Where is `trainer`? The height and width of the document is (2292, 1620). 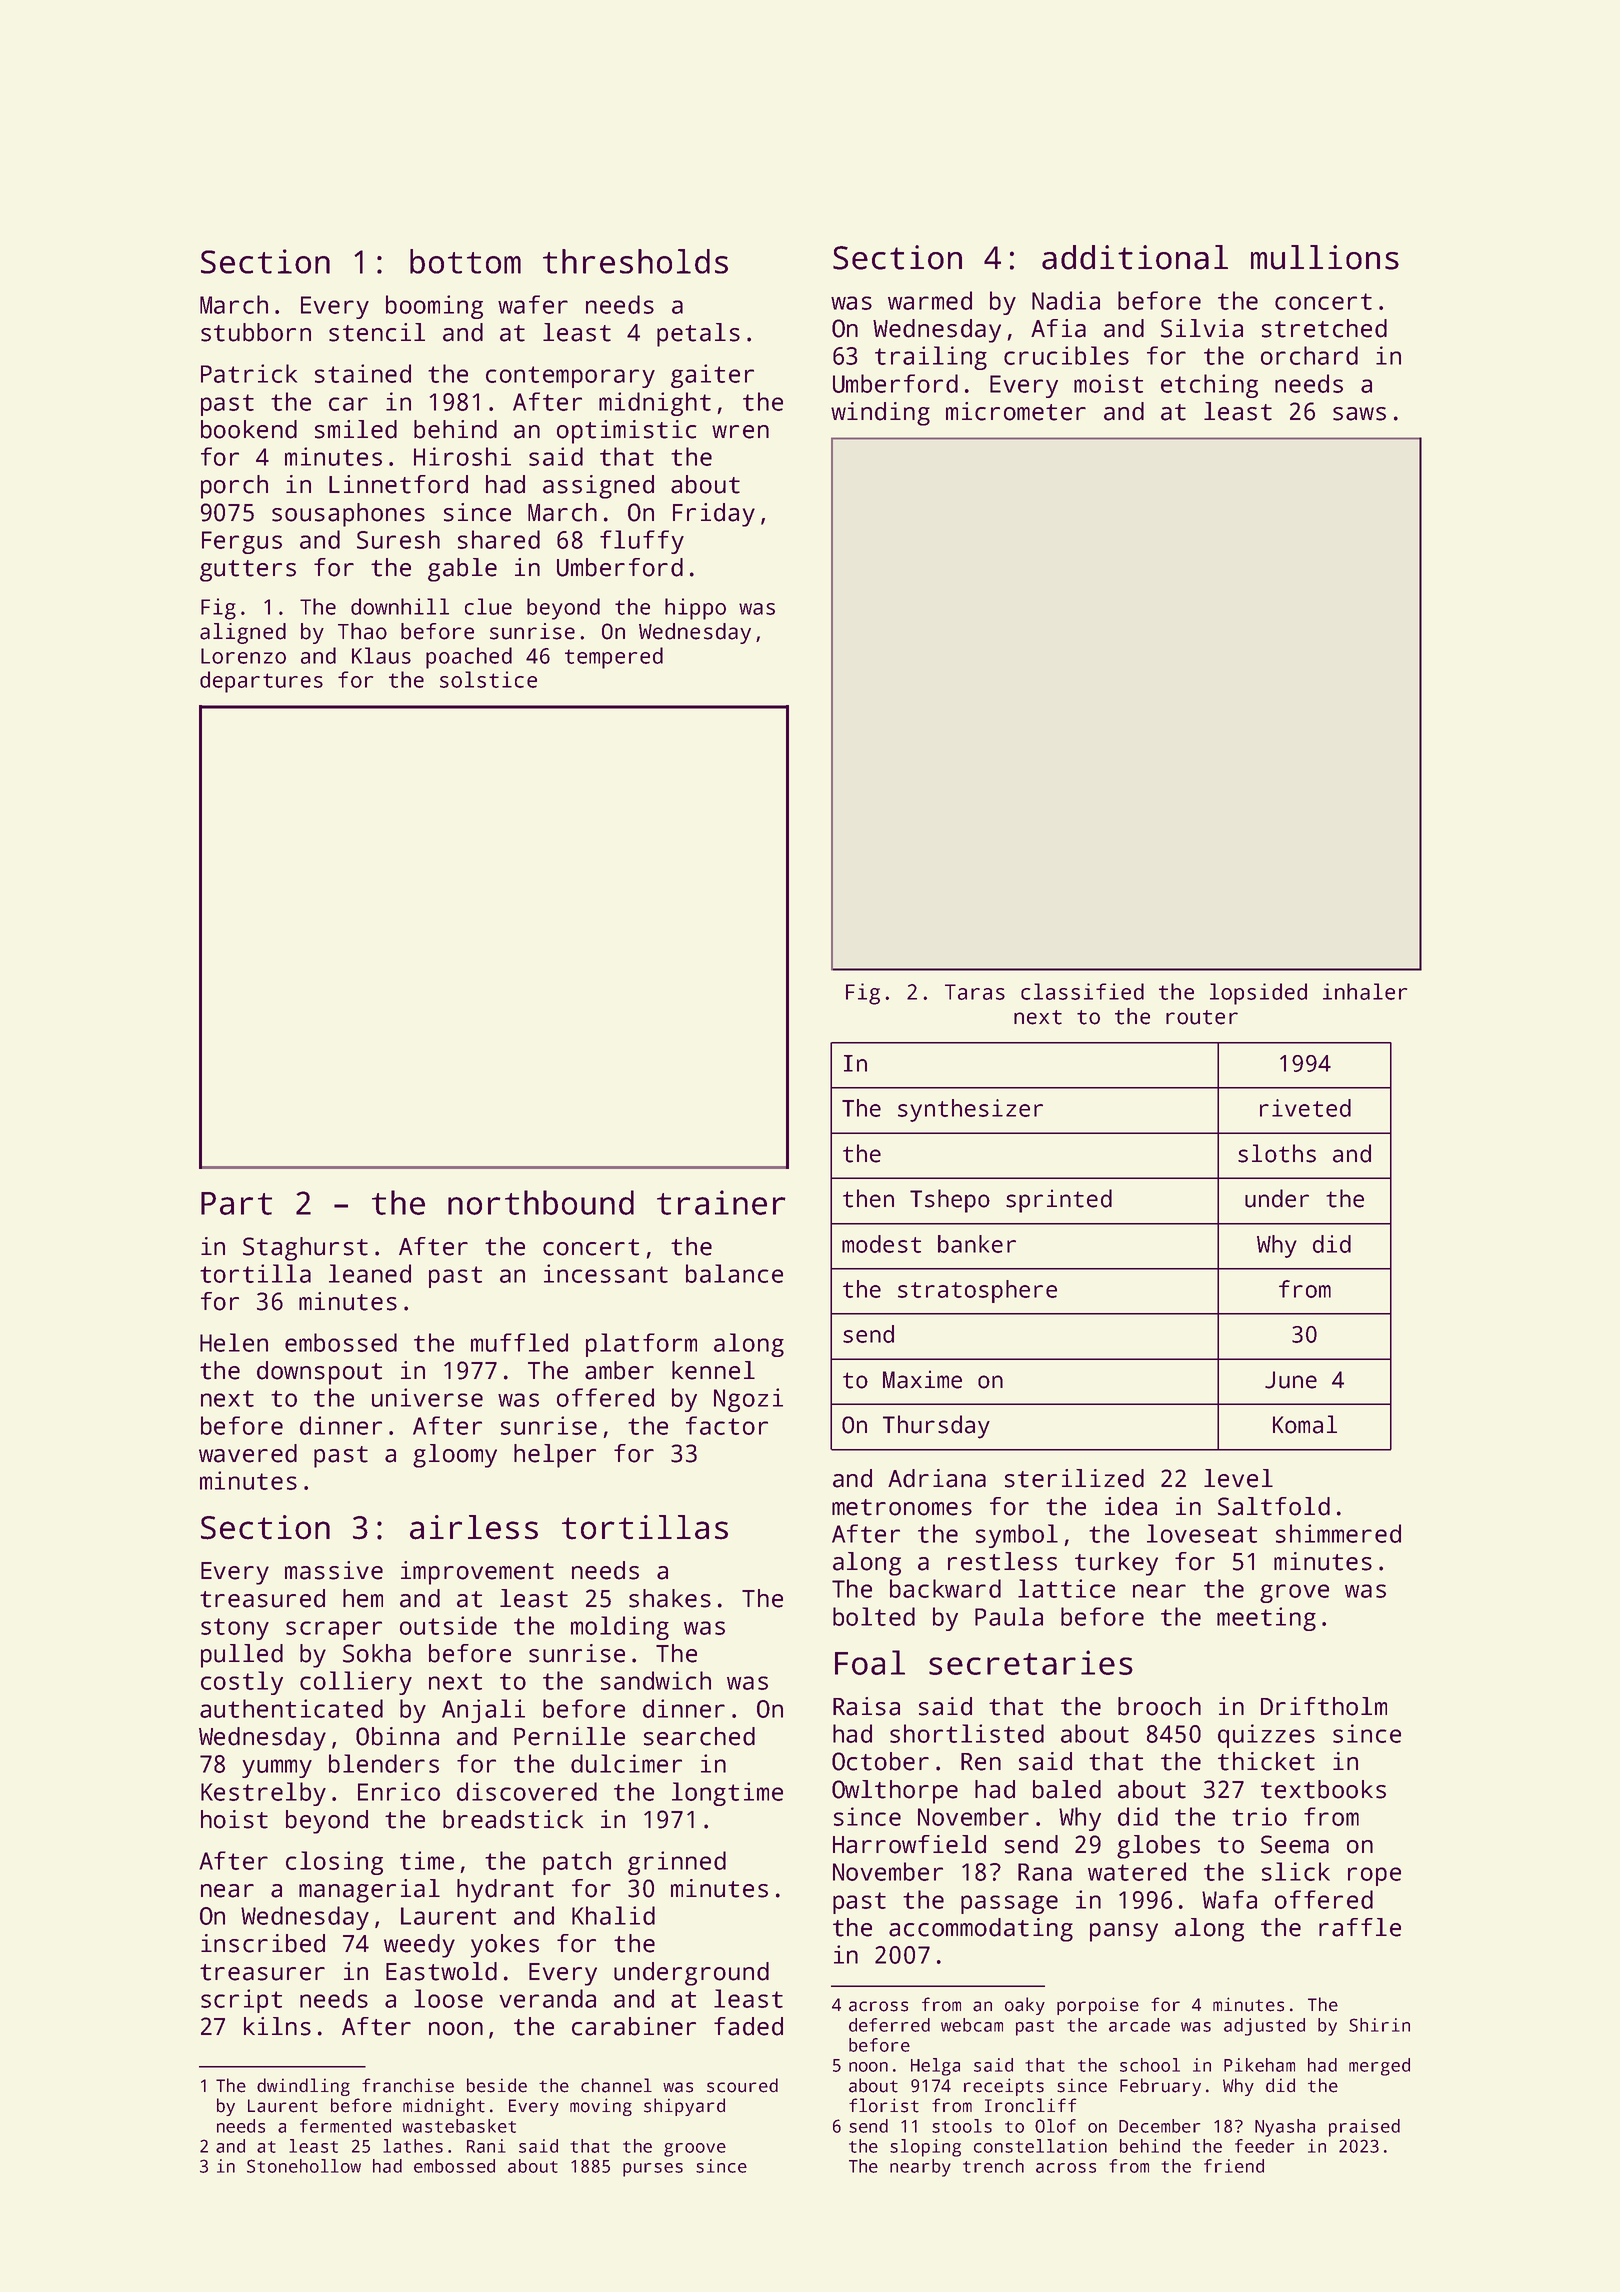 trainer is located at coordinates (721, 1202).
